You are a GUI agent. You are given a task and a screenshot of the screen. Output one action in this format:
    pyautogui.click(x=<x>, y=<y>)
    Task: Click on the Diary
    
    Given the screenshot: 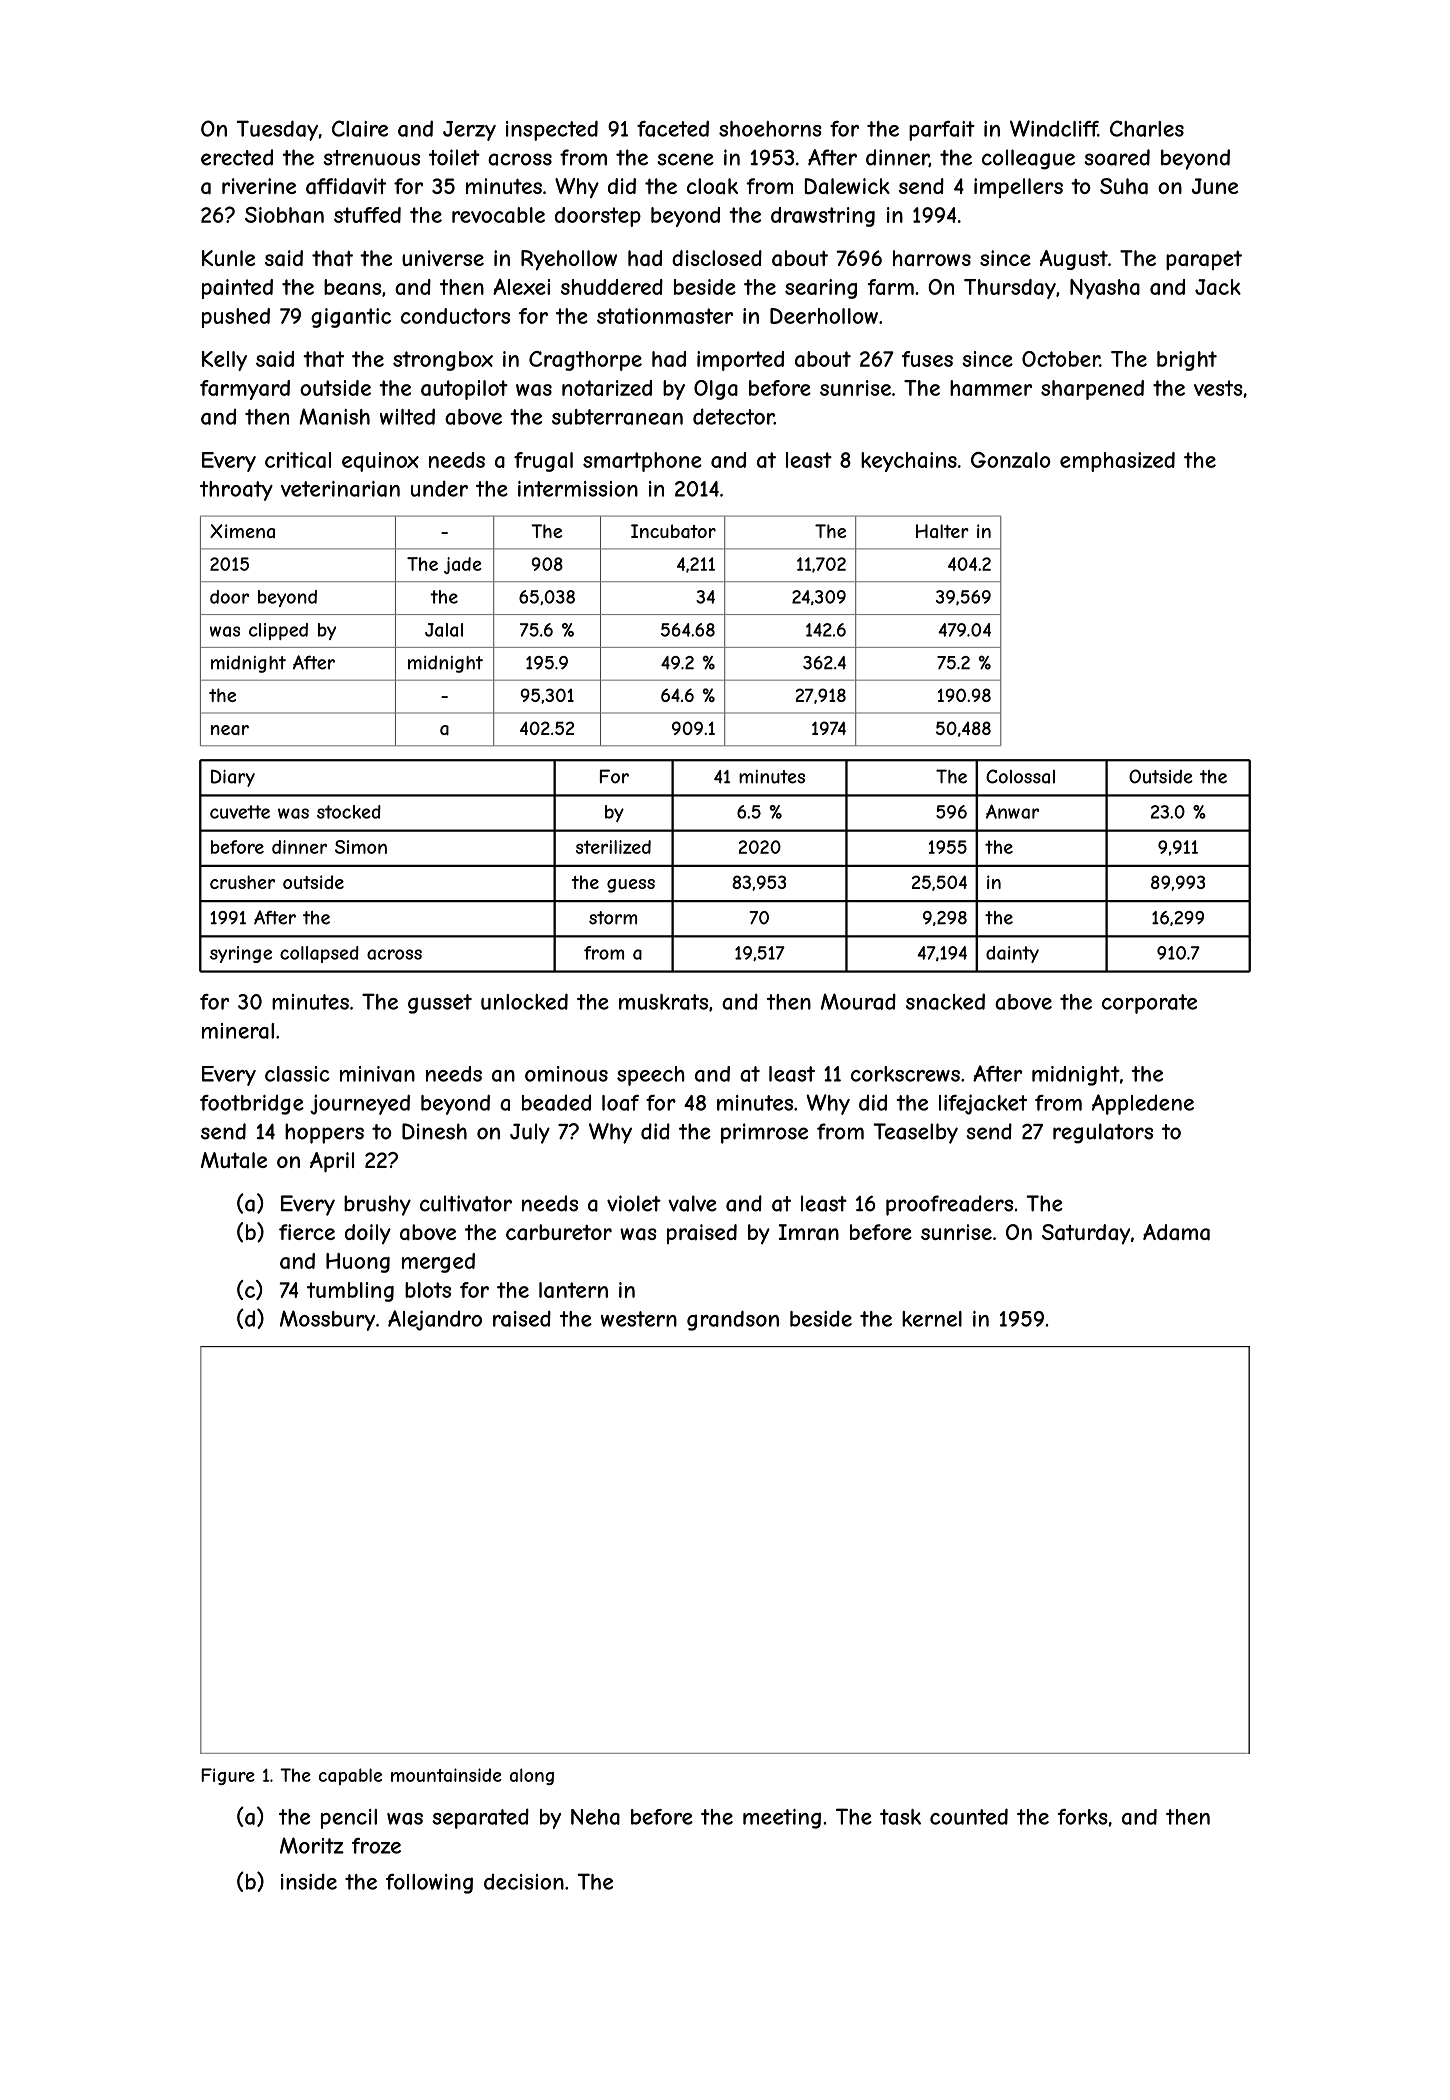 What is the action you would take?
    pyautogui.click(x=233, y=778)
